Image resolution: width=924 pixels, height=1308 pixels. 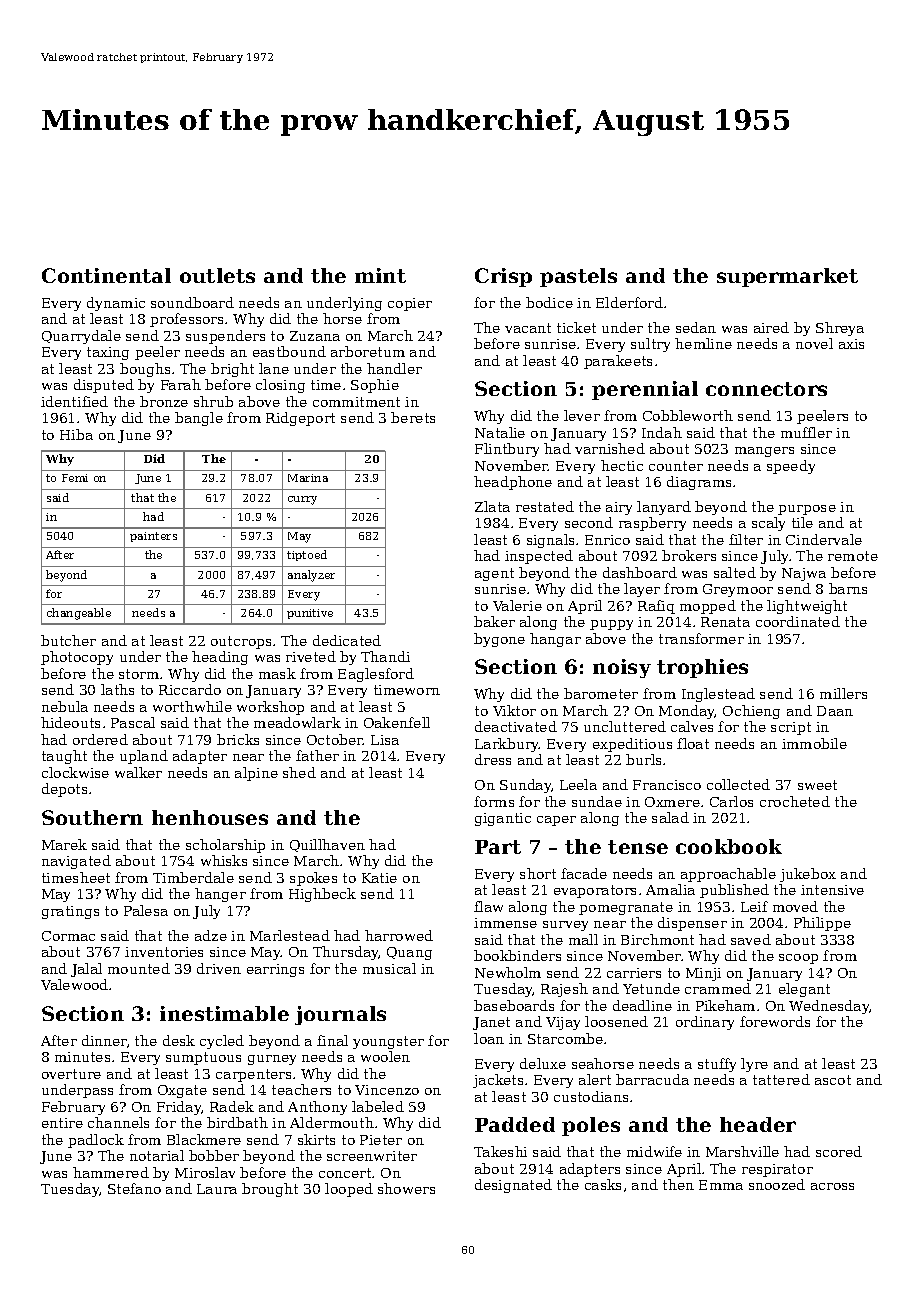 What do you see at coordinates (787, 277) in the image?
I see `supermarket` at bounding box center [787, 277].
